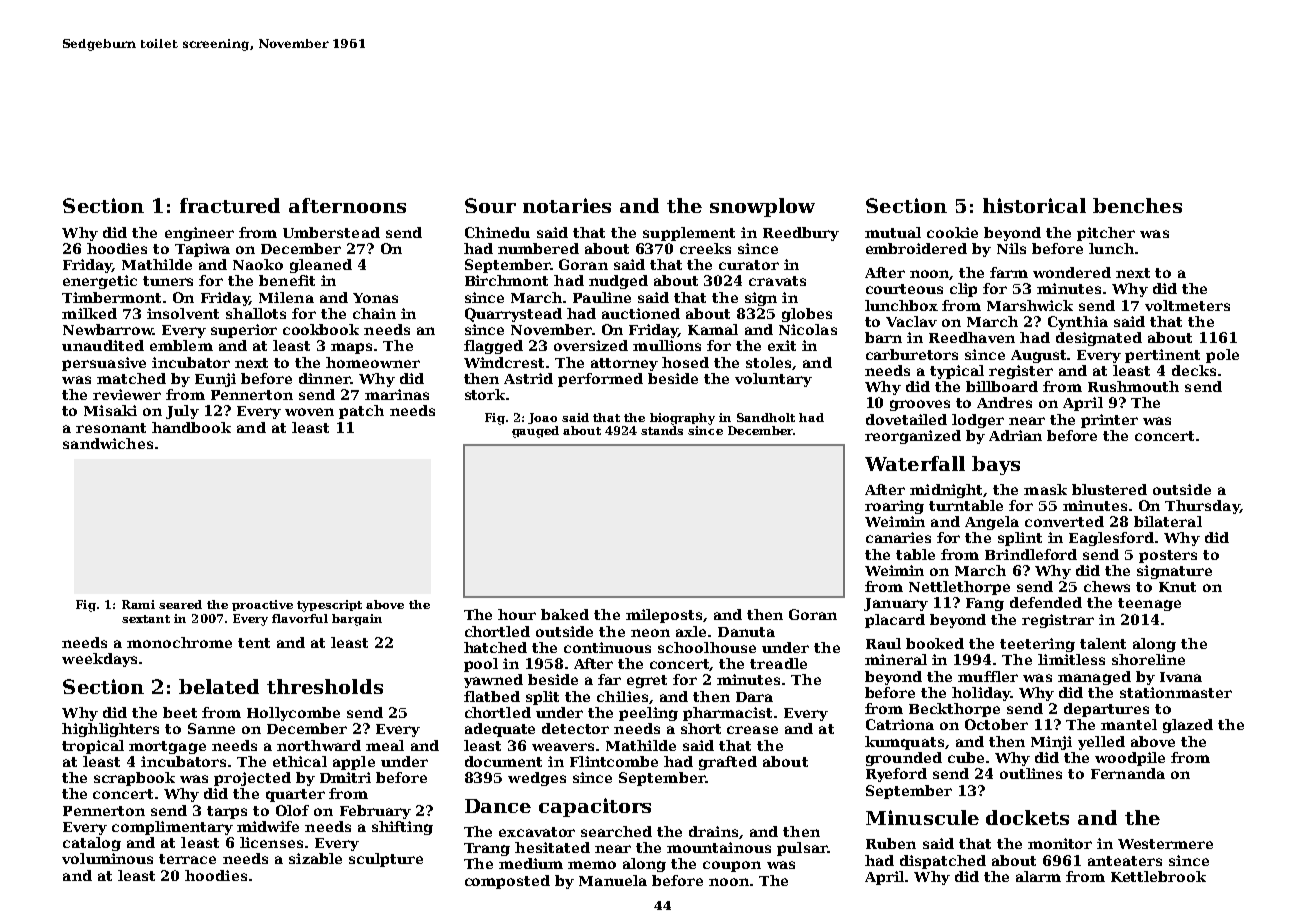  I want to click on benches, so click(1137, 205).
